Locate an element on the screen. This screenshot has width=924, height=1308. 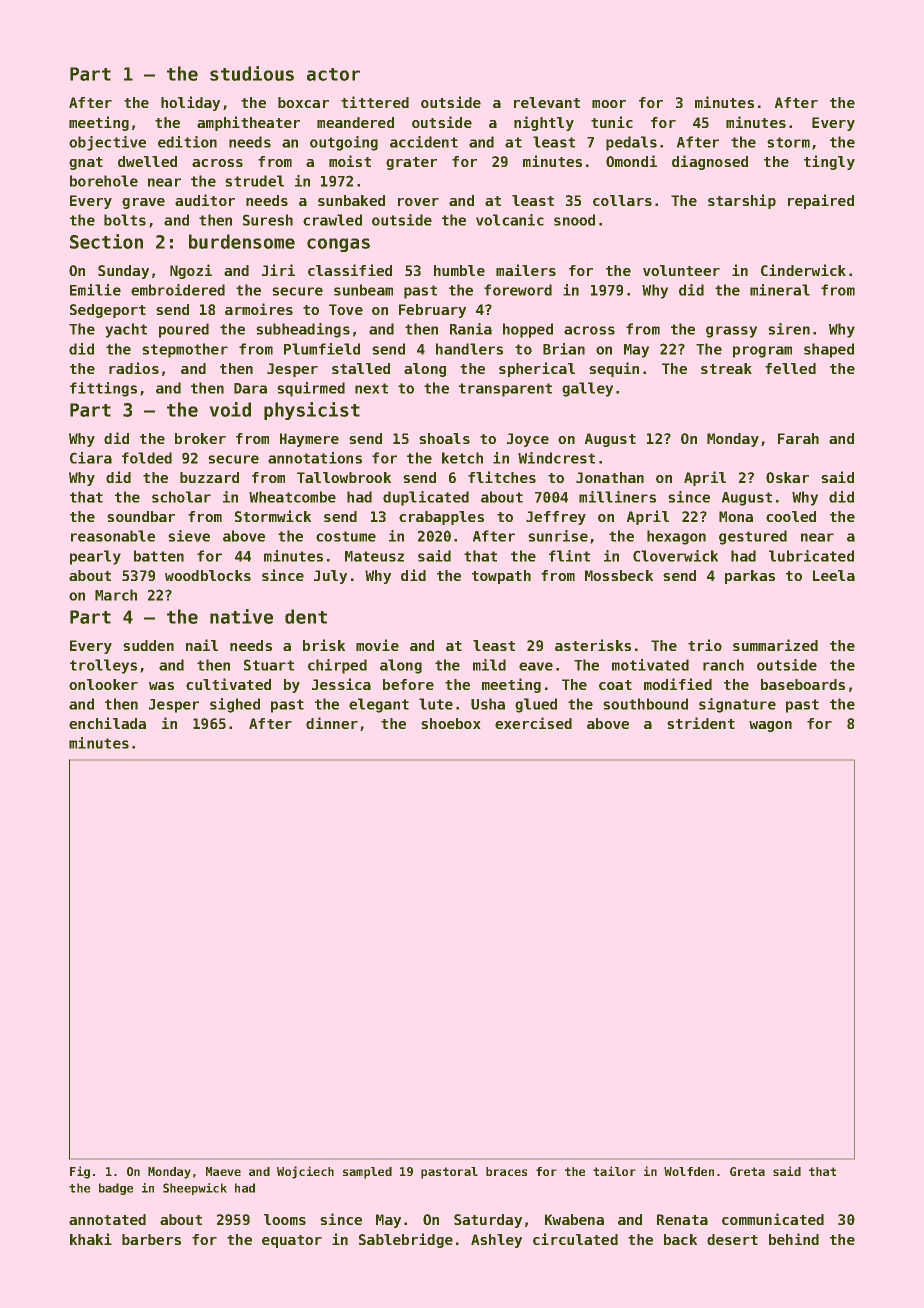
Jessica is located at coordinates (341, 684).
